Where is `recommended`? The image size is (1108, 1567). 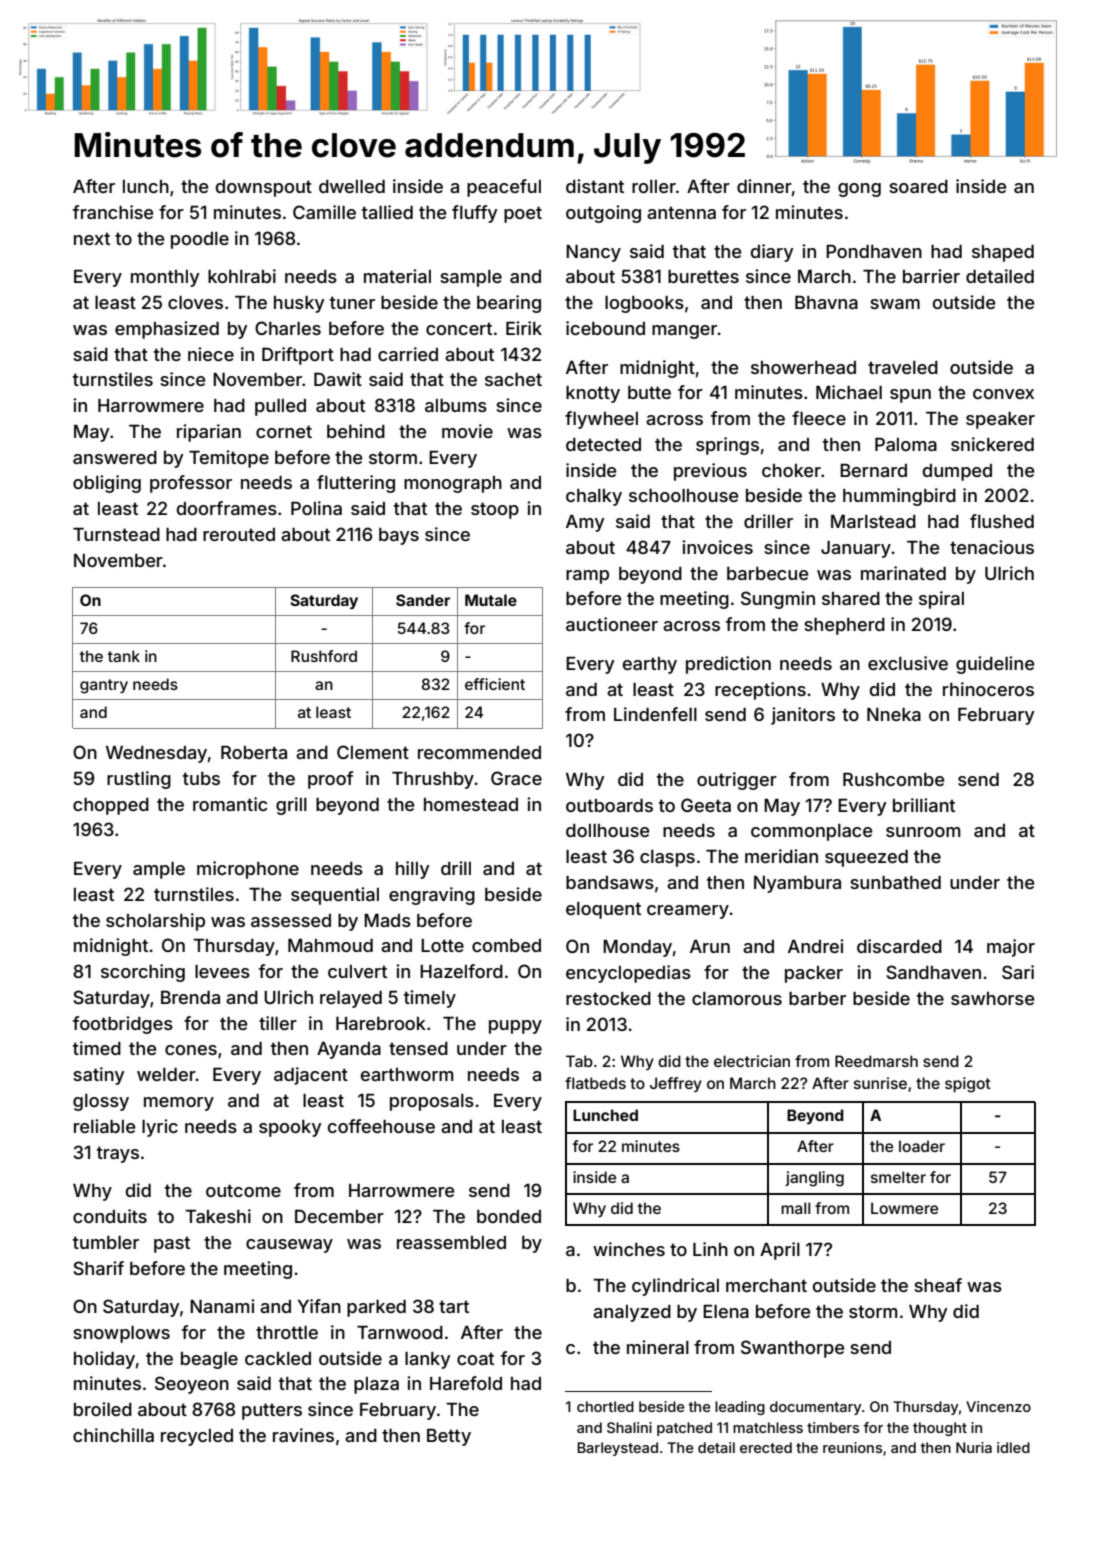 recommended is located at coordinates (479, 752).
